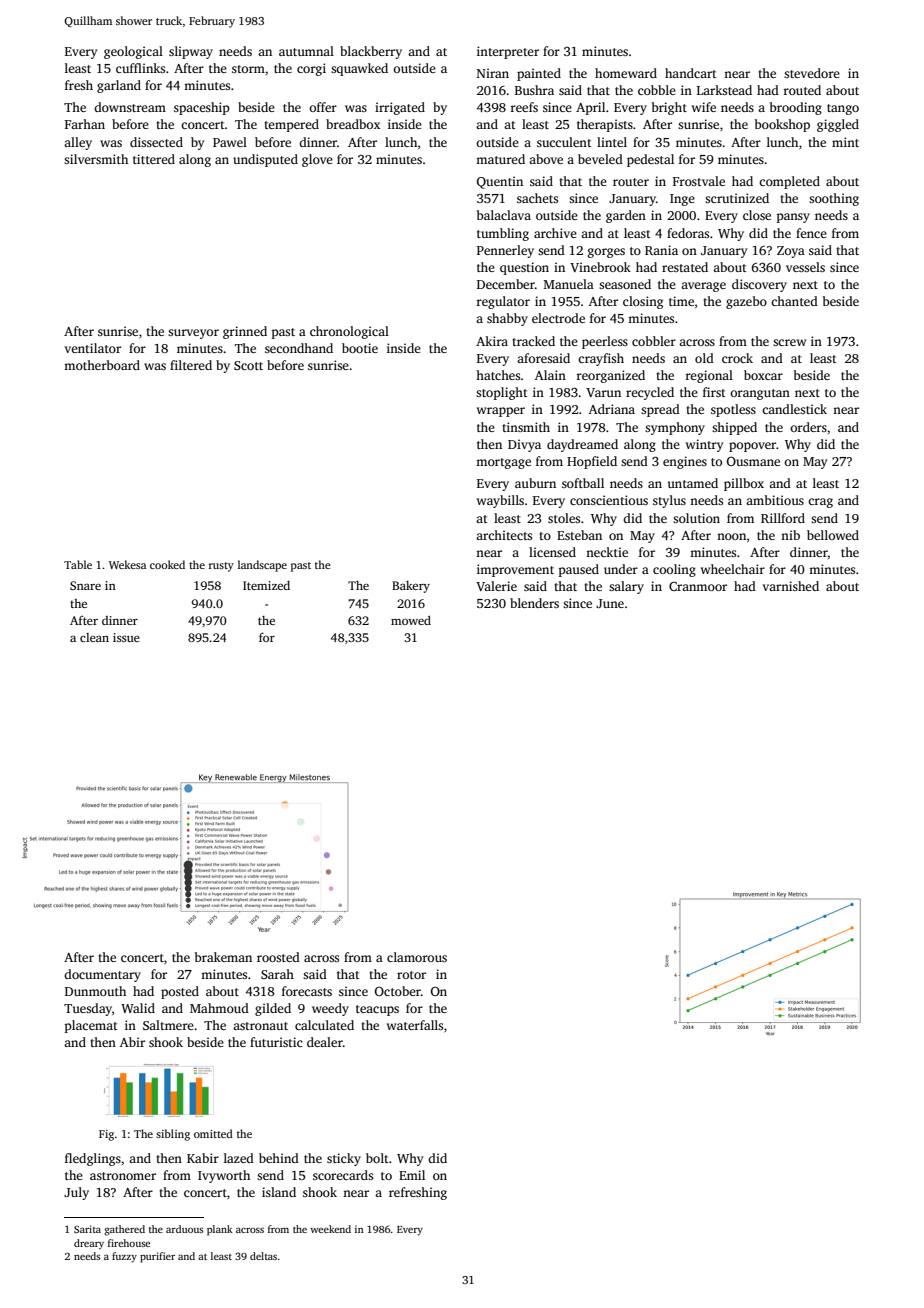  What do you see at coordinates (124, 1257) in the screenshot?
I see `fuzzy` at bounding box center [124, 1257].
